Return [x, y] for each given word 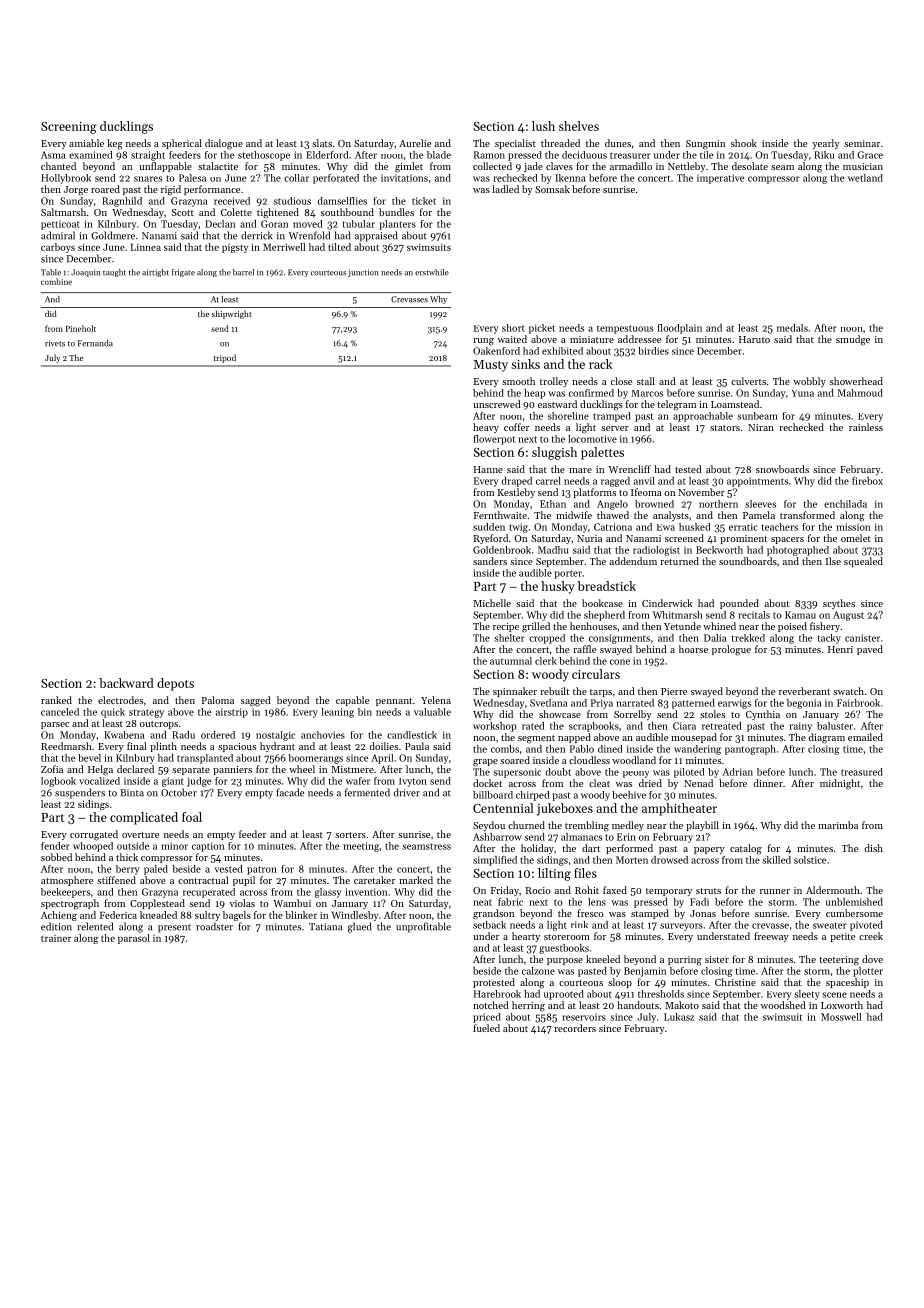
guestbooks [564, 949]
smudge [853, 340]
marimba [838, 825]
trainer [56, 938]
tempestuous [625, 329]
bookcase [602, 603]
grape [485, 763]
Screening [69, 128]
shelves [579, 126]
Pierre [674, 691]
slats [322, 143]
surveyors [681, 927]
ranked [56, 700]
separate [191, 771]
